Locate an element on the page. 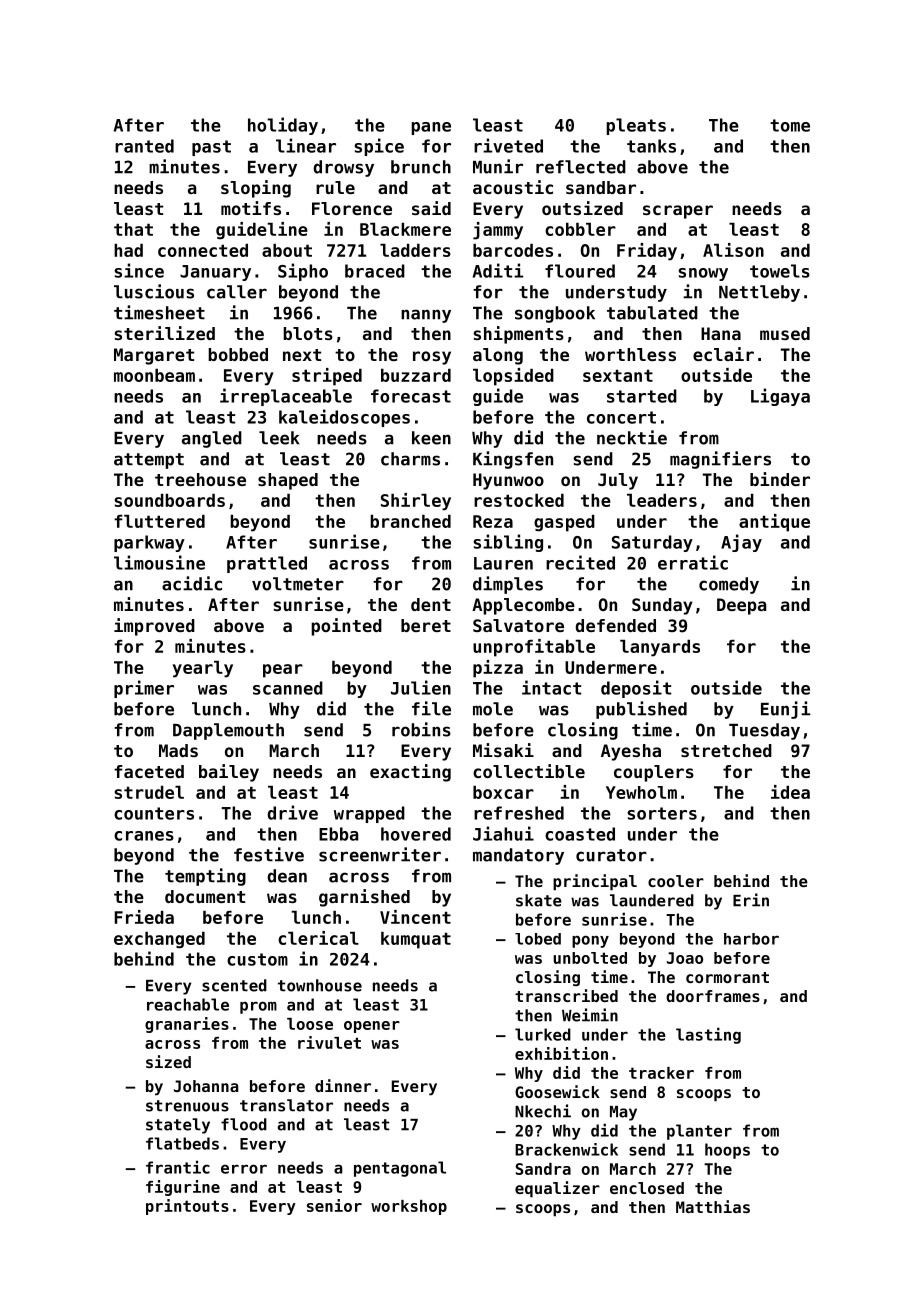 This document has height=1308, width=924. Sunday is located at coordinates (662, 606).
